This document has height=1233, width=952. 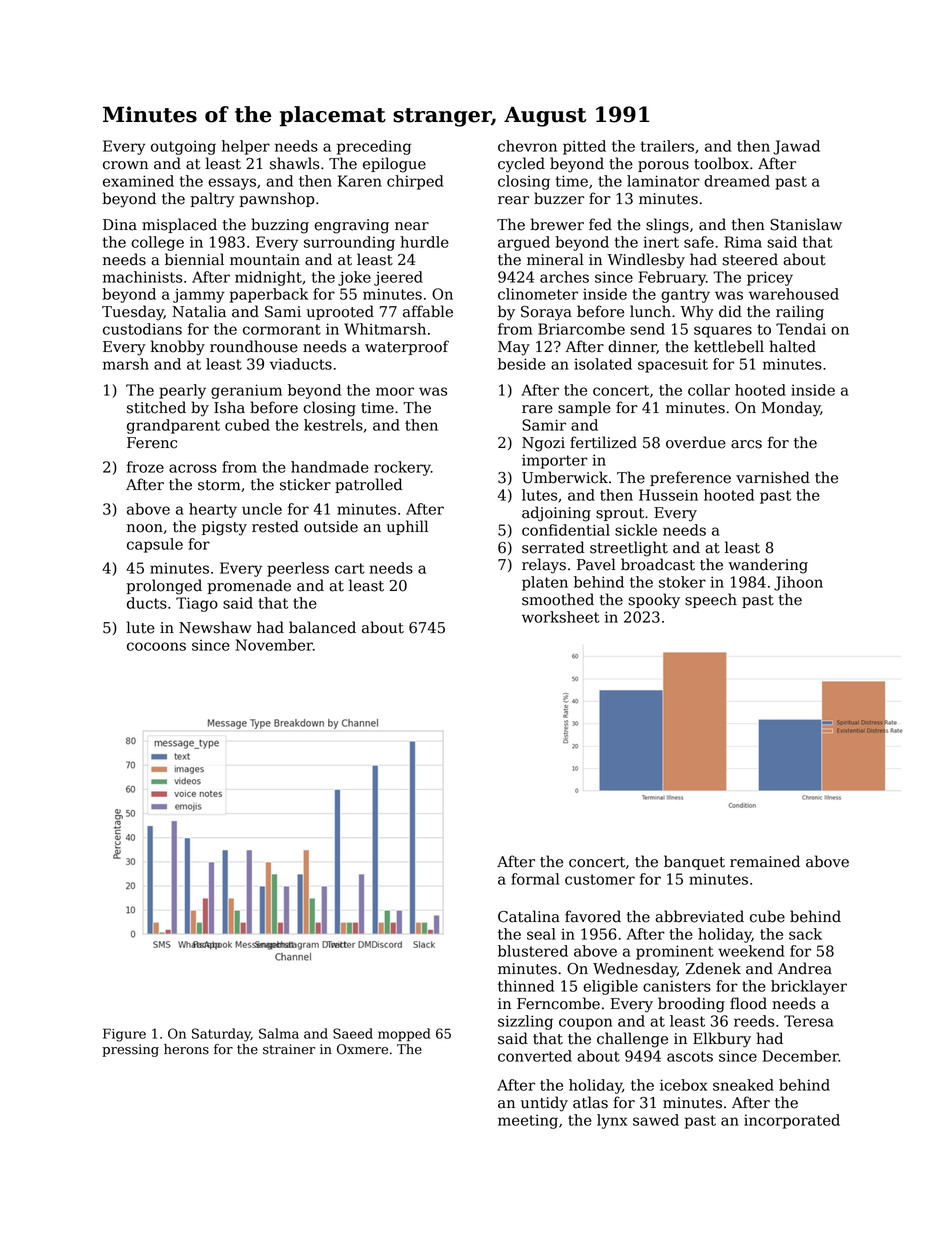 What do you see at coordinates (556, 514) in the document?
I see `adjoining` at bounding box center [556, 514].
